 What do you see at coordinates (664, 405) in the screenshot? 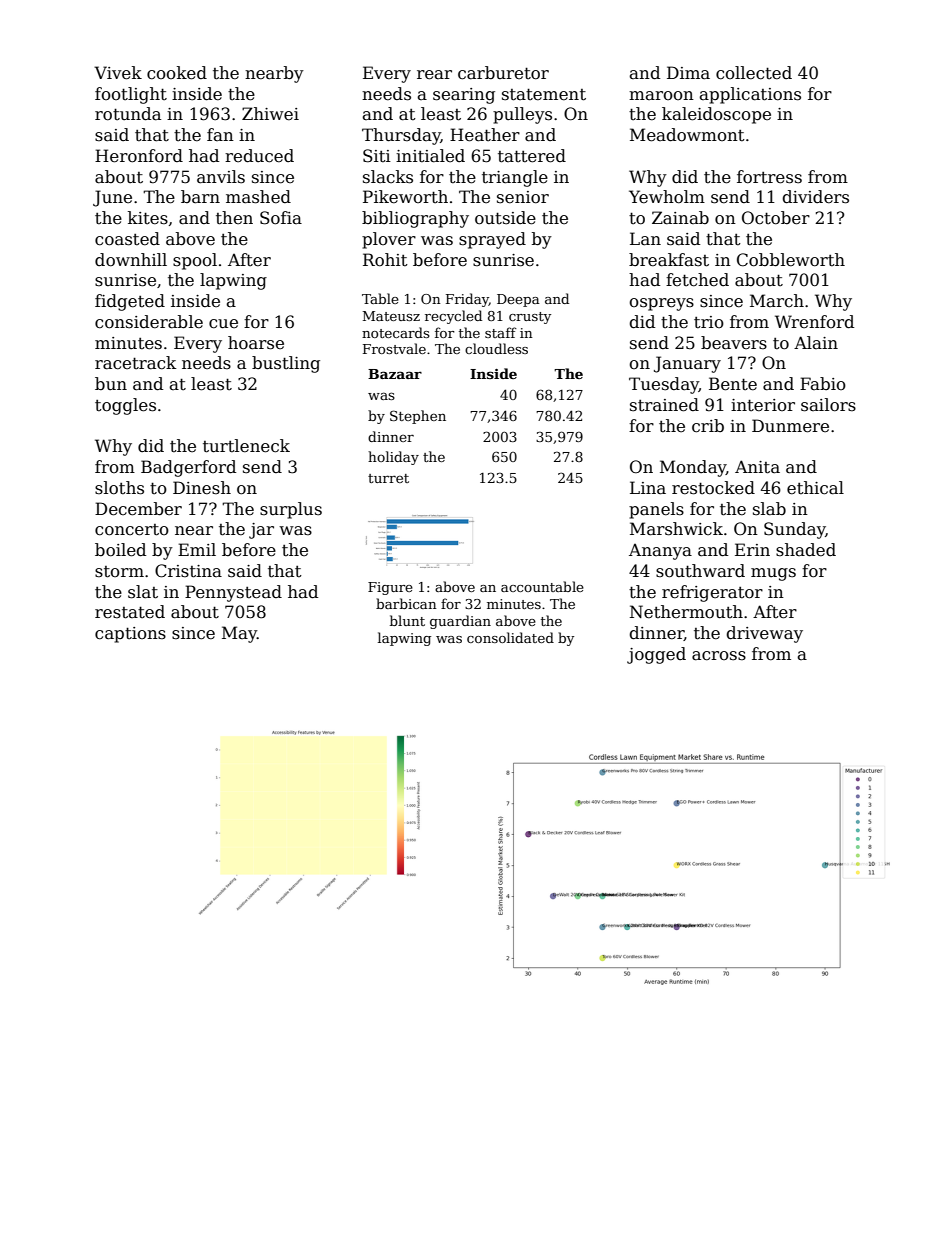
I see `strained` at bounding box center [664, 405].
